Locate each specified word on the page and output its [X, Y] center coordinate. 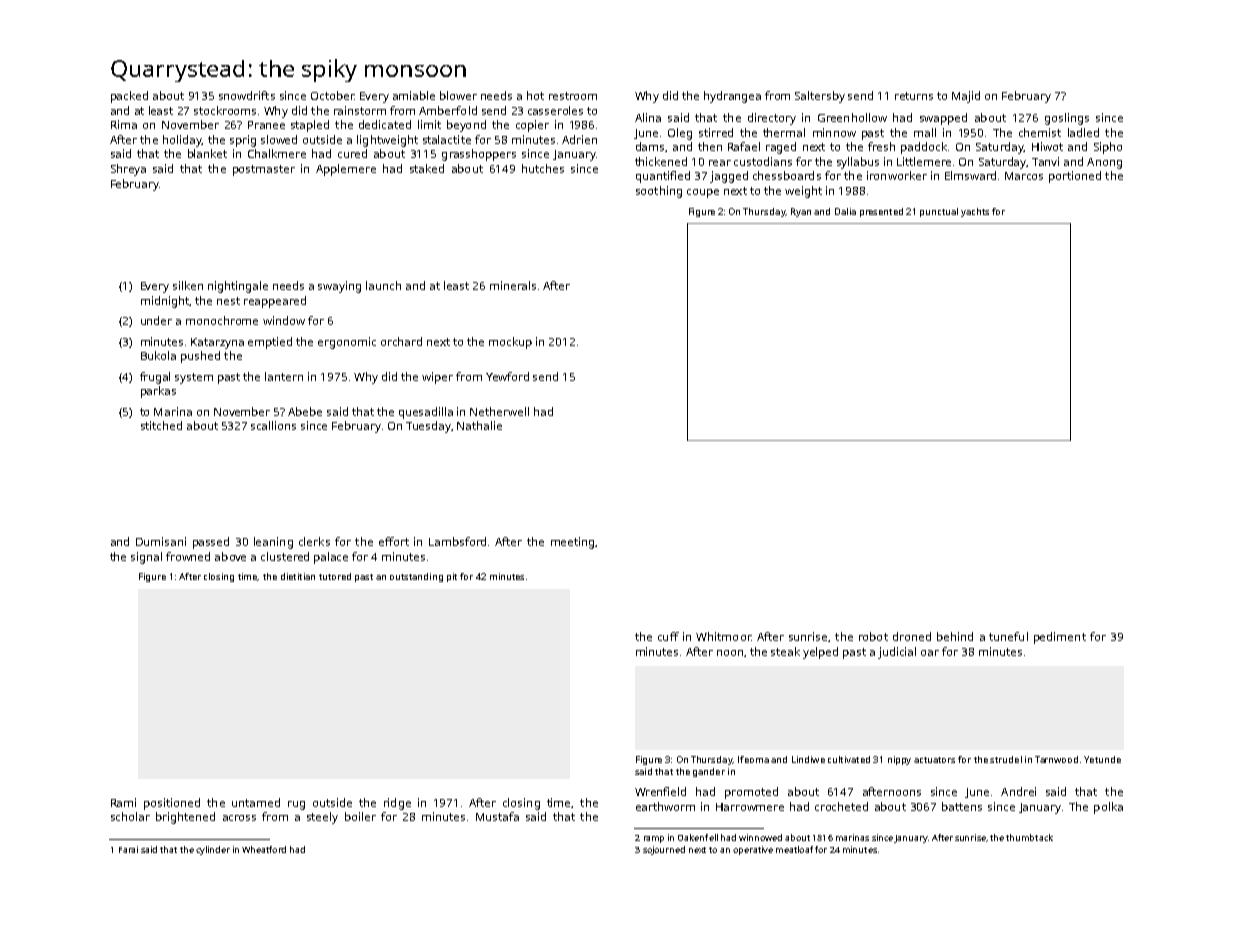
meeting [572, 543]
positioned [172, 804]
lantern [284, 376]
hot [535, 95]
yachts [975, 212]
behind [955, 636]
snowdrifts [247, 95]
